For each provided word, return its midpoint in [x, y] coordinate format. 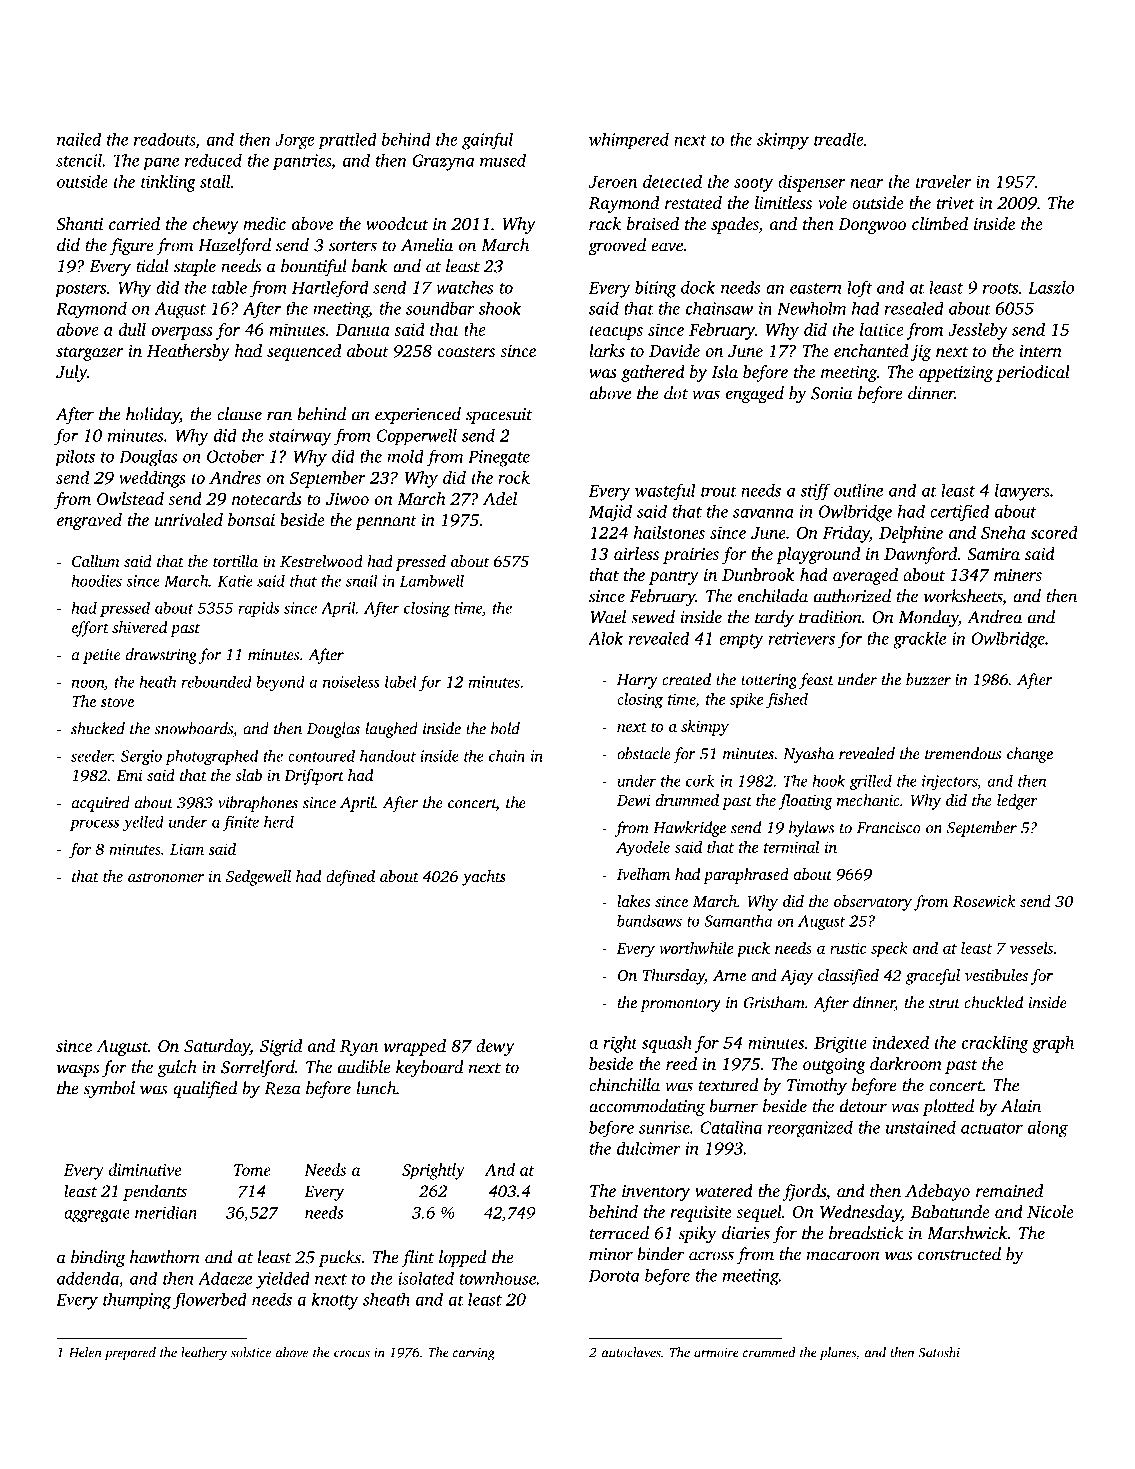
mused [503, 160]
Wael [608, 617]
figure [132, 246]
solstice [251, 1352]
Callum [96, 561]
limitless [783, 202]
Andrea [994, 617]
